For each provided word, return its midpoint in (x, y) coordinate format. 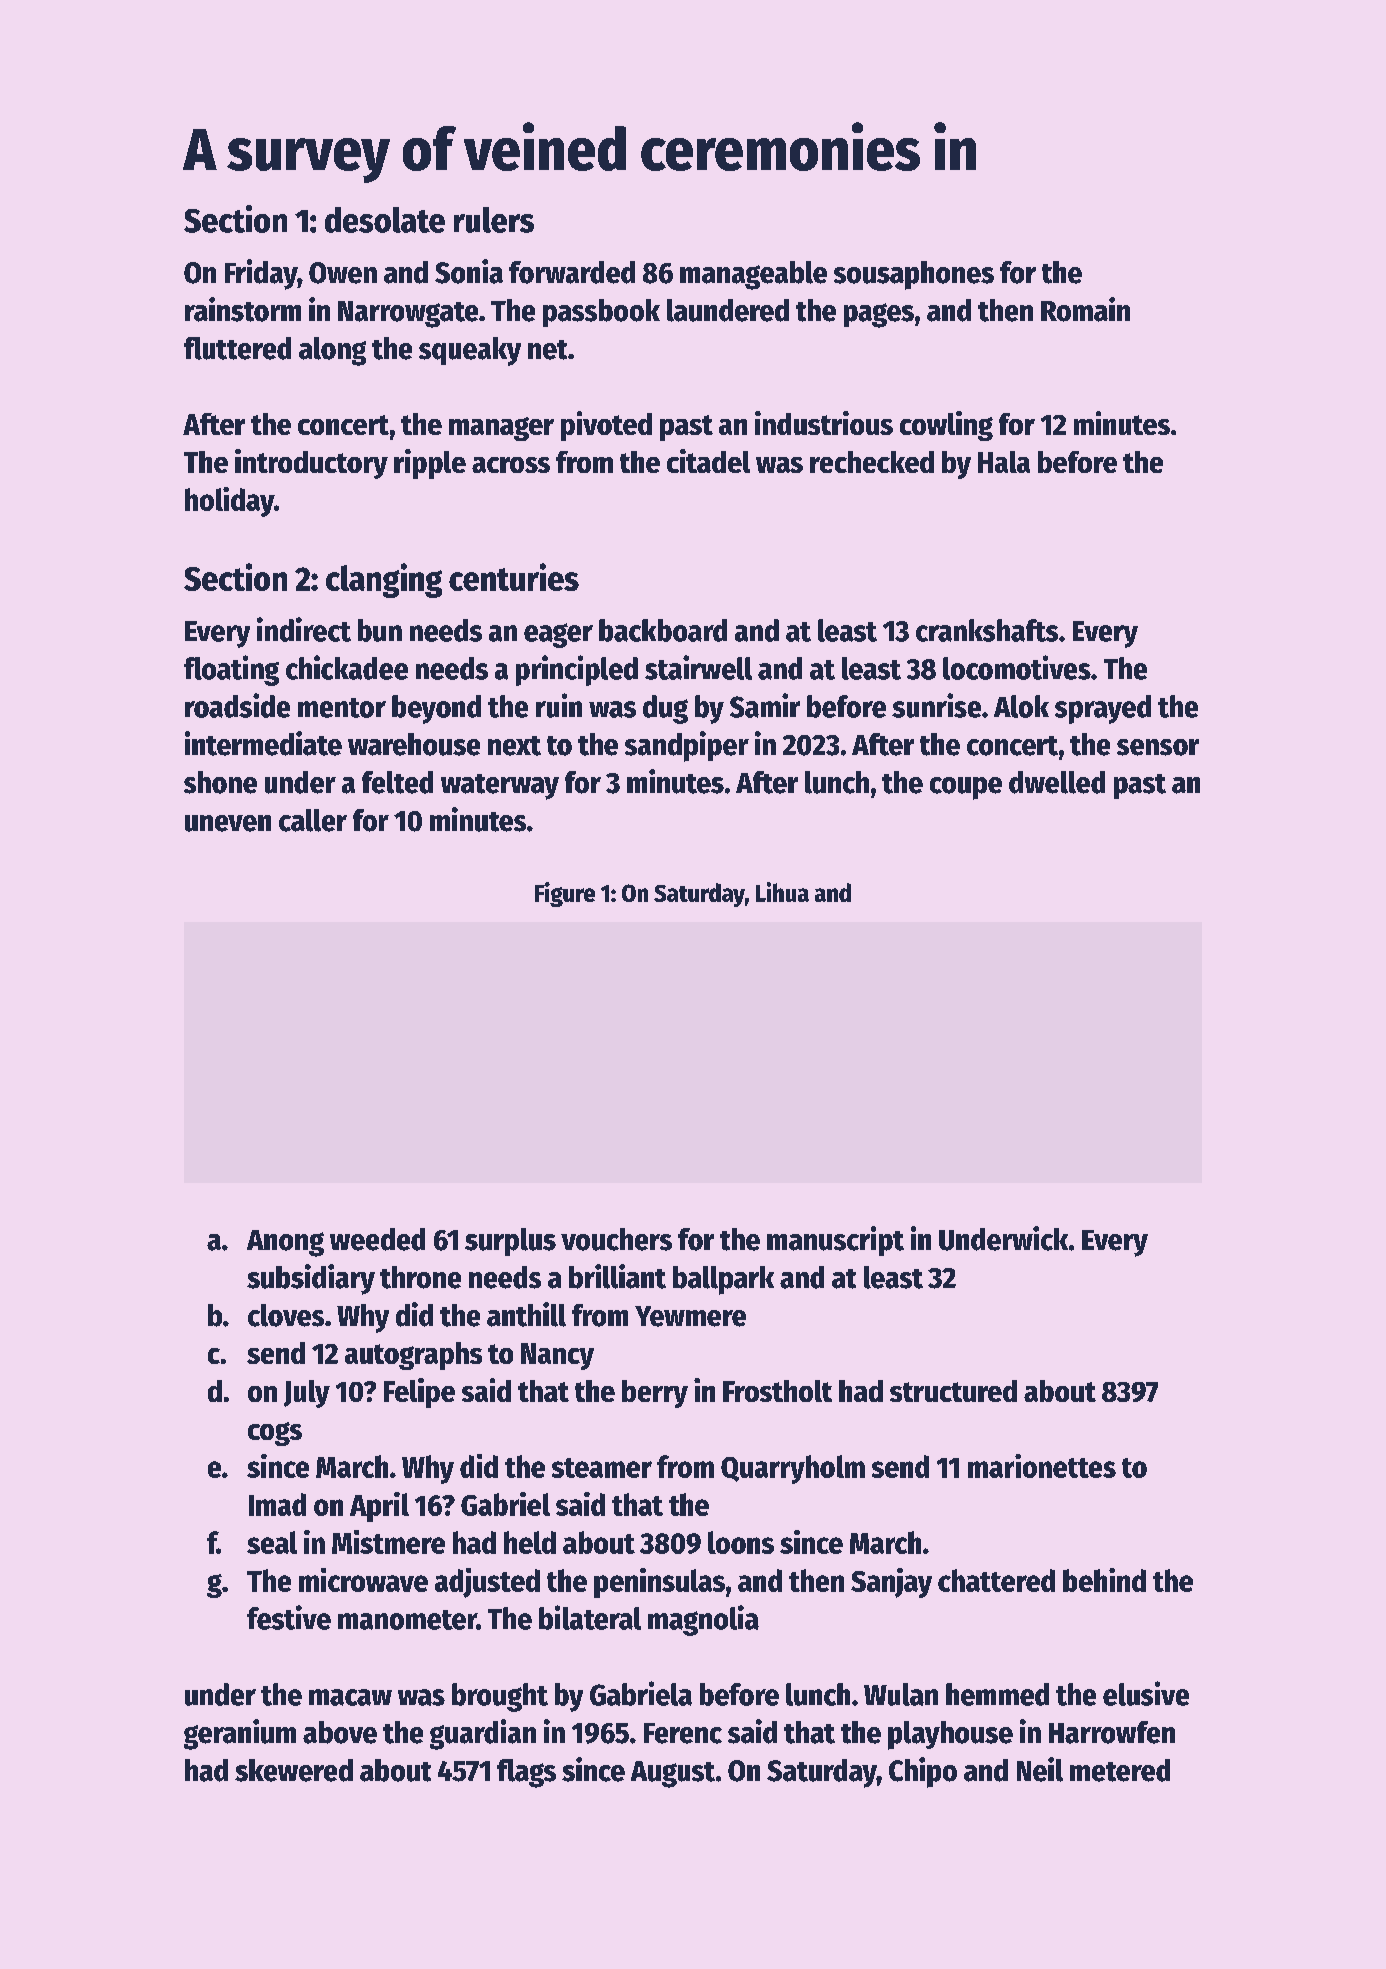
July (307, 1394)
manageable (753, 275)
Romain (1085, 309)
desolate (385, 220)
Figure (565, 894)
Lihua (782, 892)
